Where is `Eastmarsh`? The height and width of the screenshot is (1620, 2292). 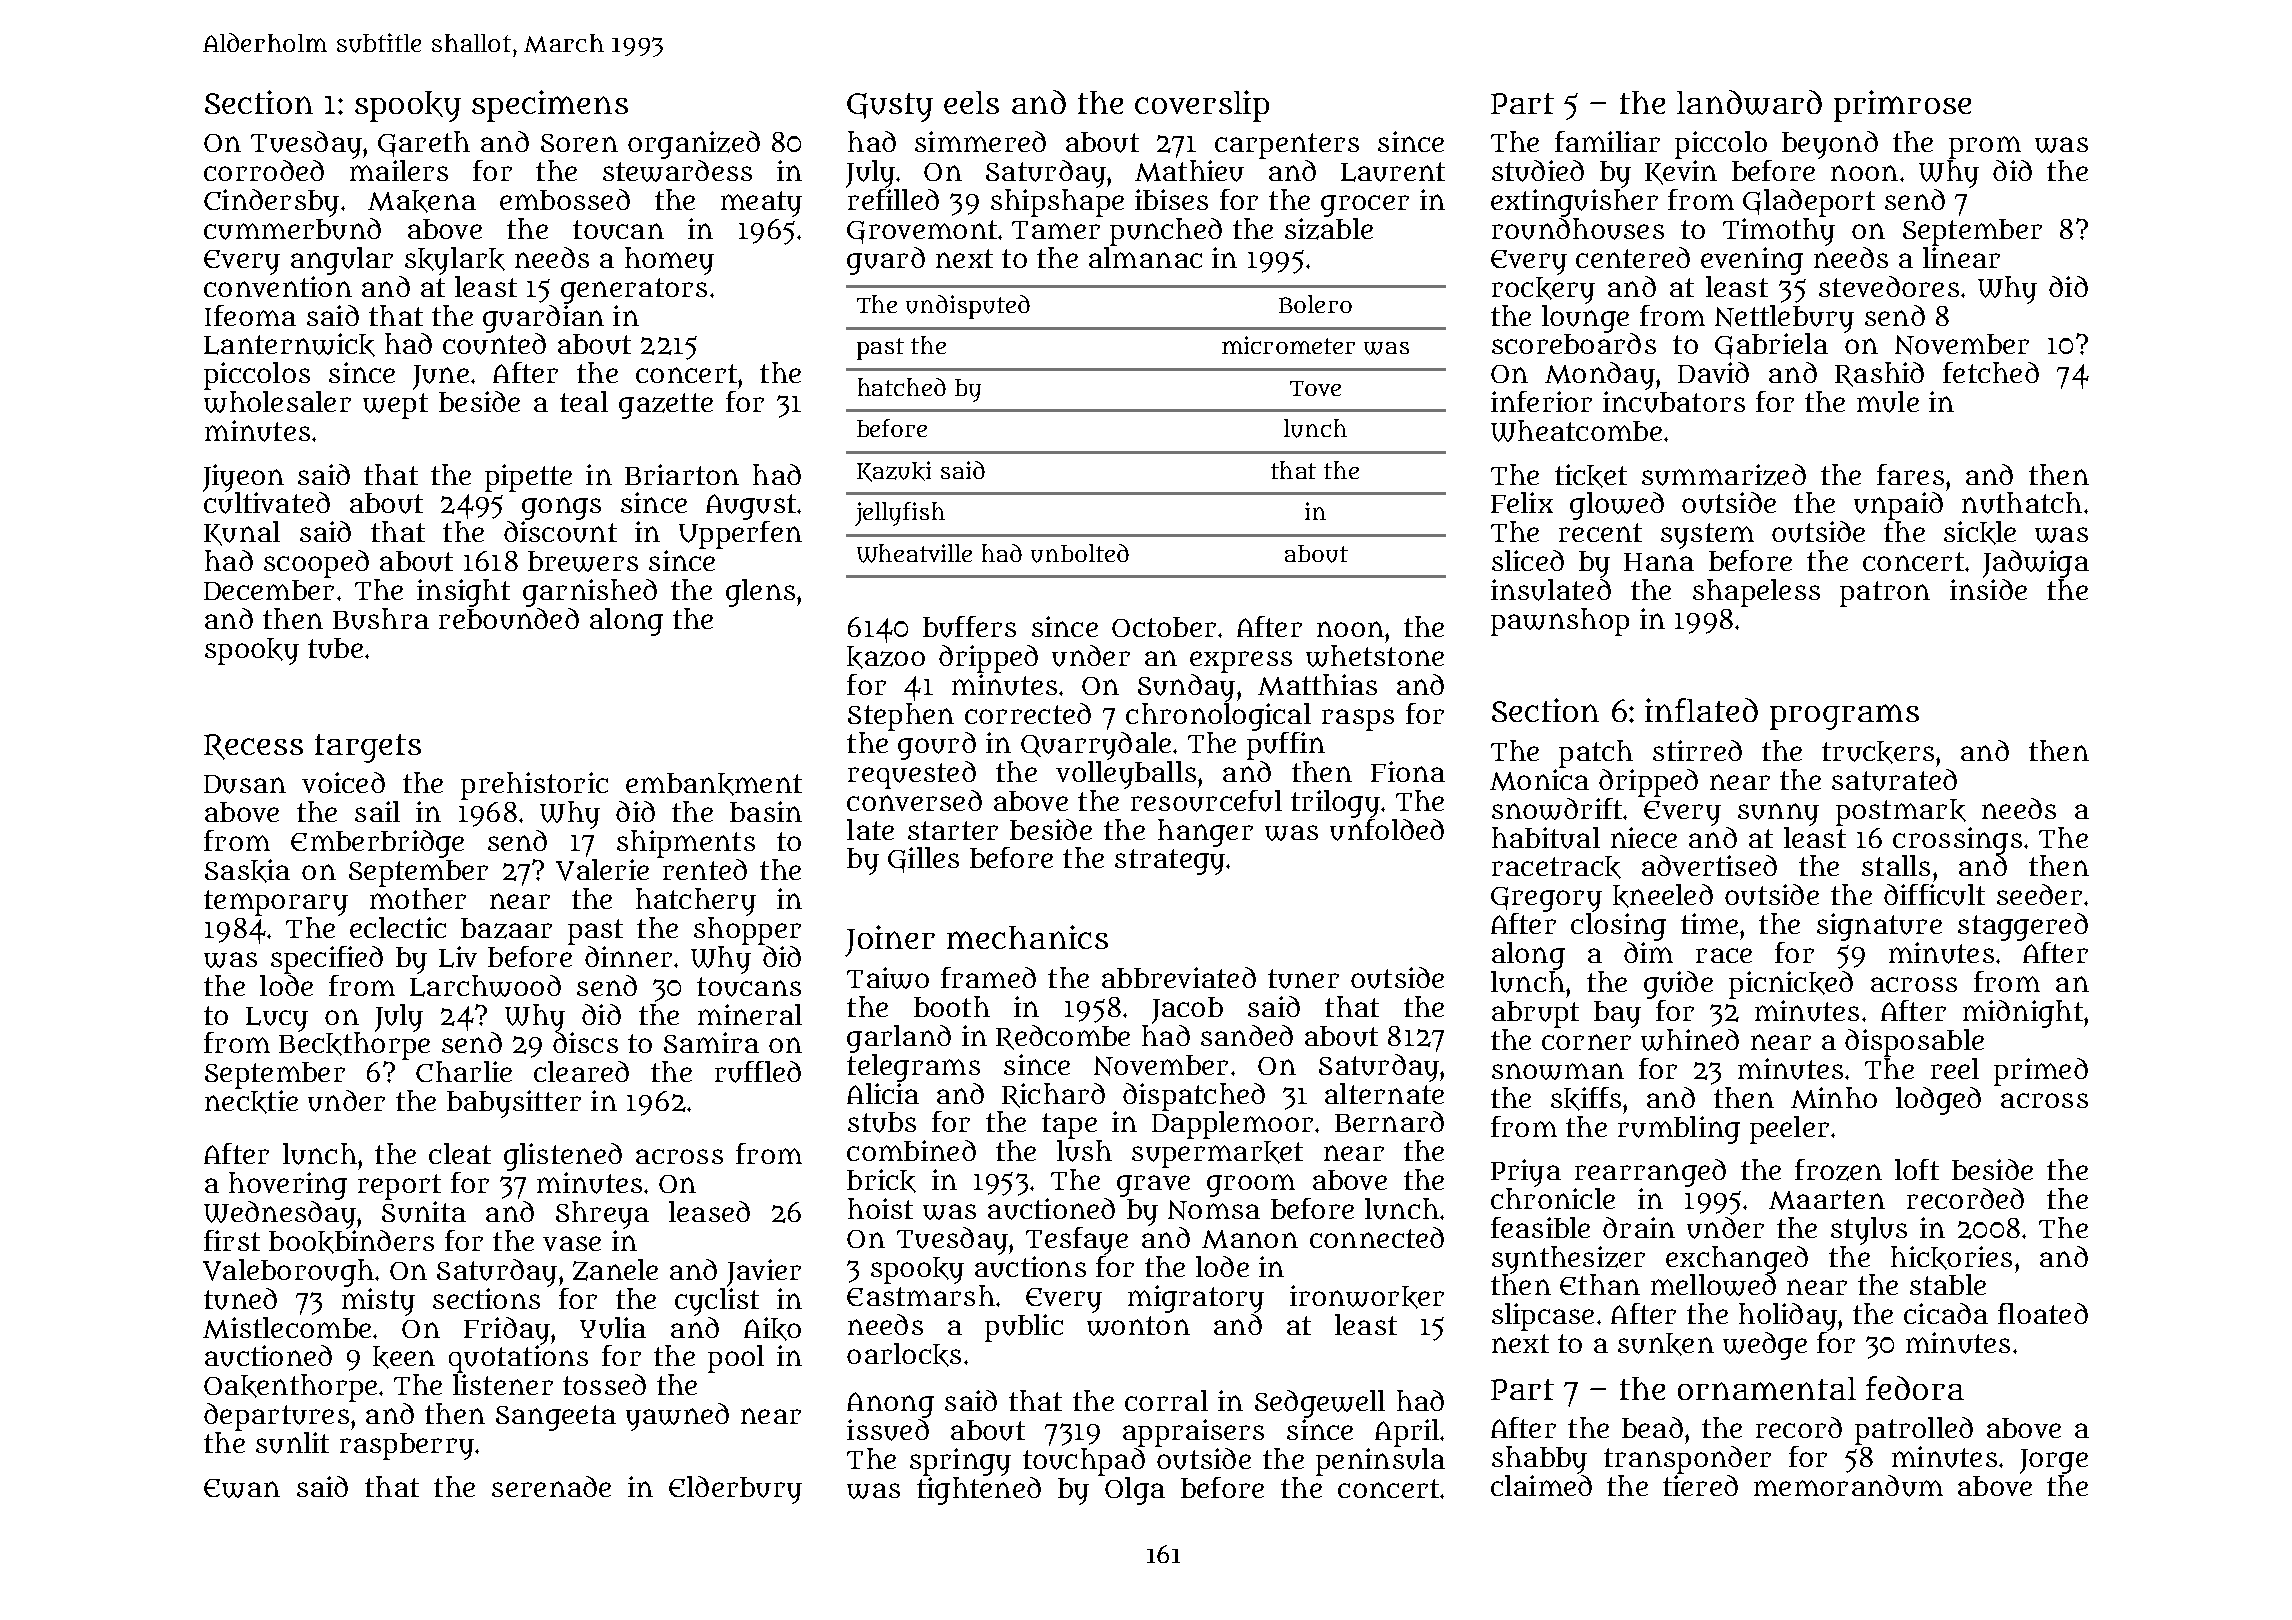 Eastmarsh is located at coordinates (921, 1295).
